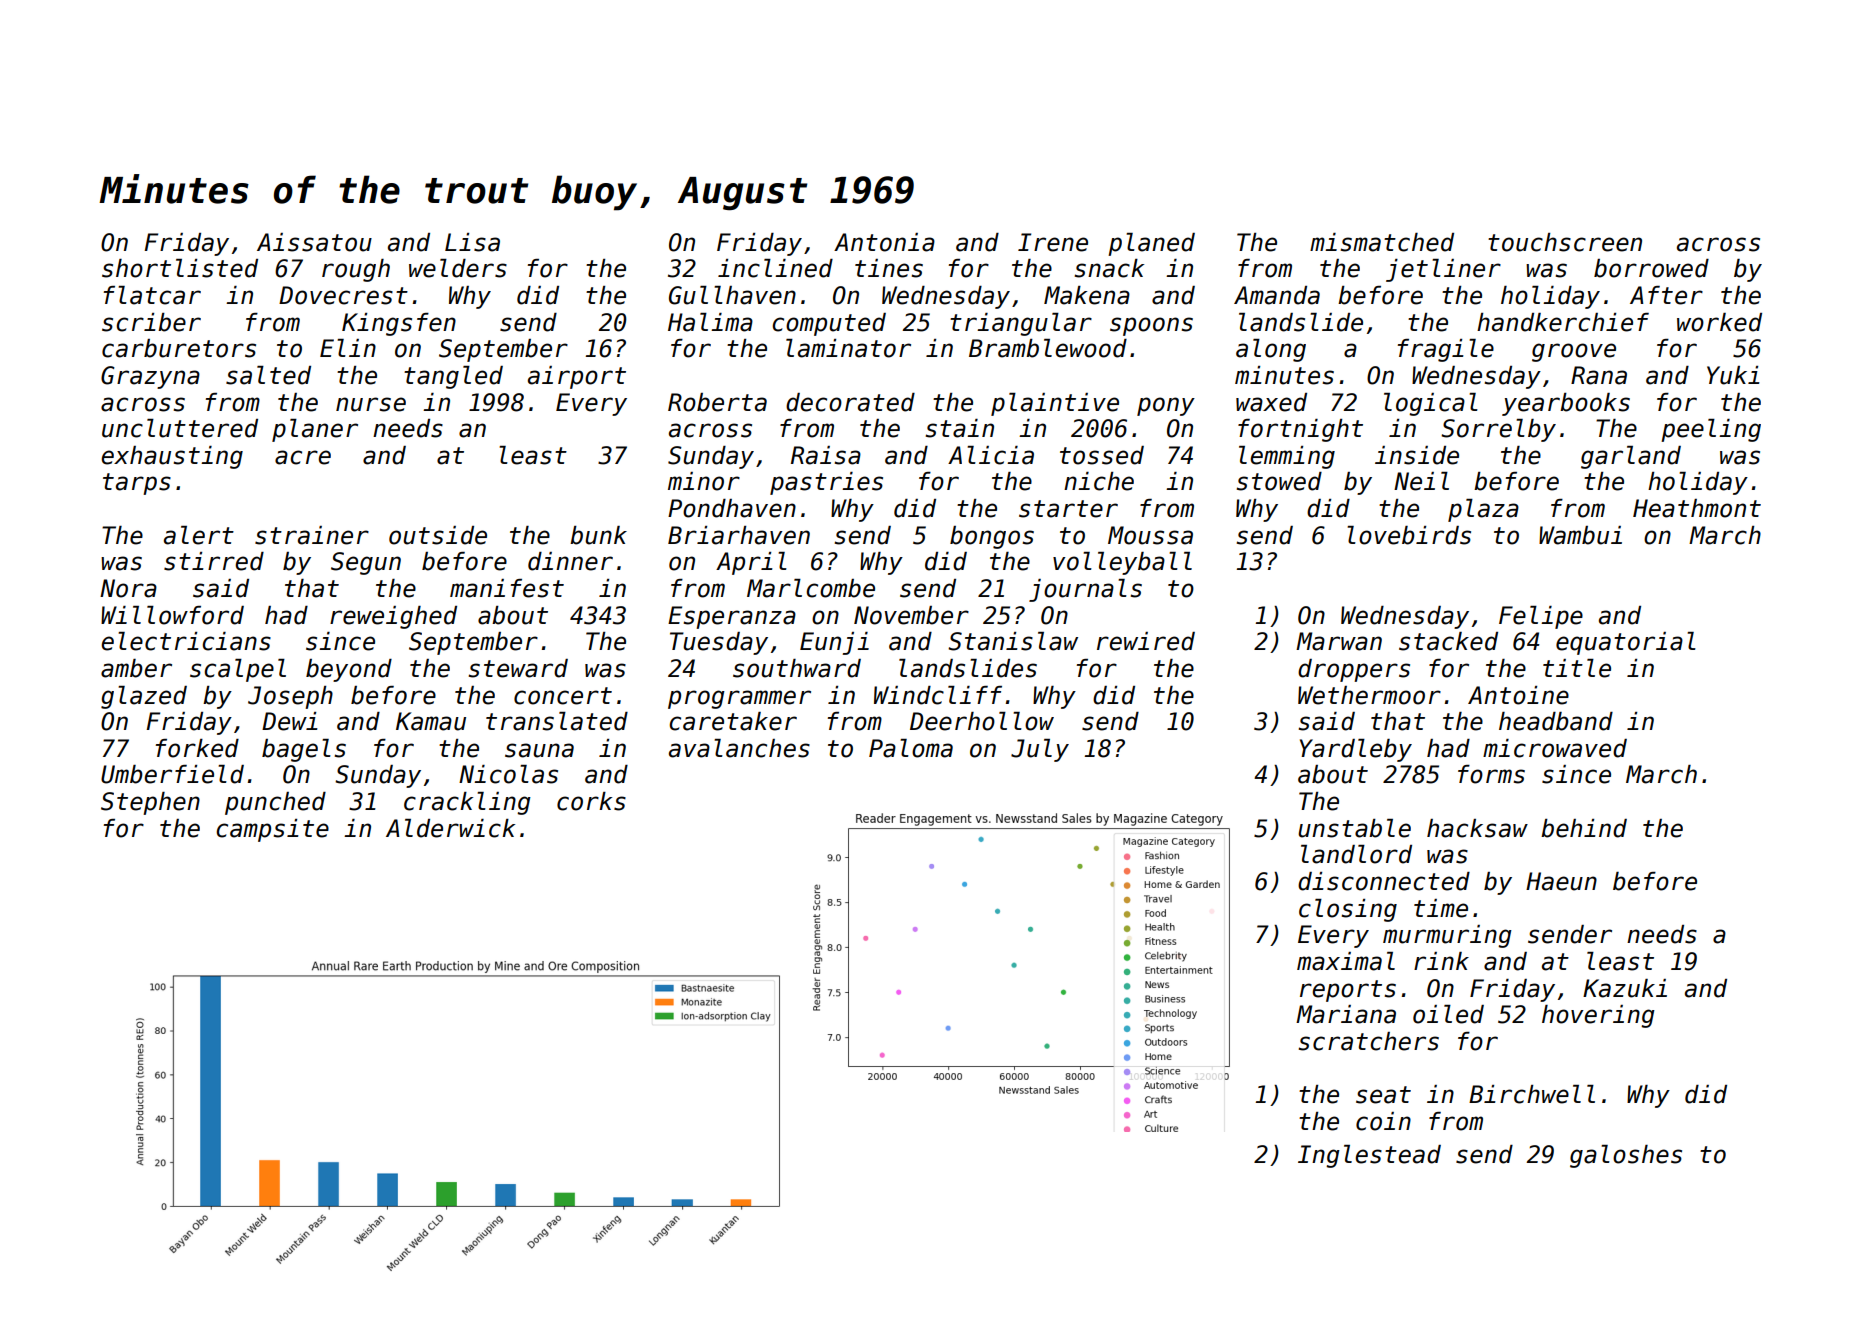  Describe the element at coordinates (356, 270) in the screenshot. I see `rough` at that location.
